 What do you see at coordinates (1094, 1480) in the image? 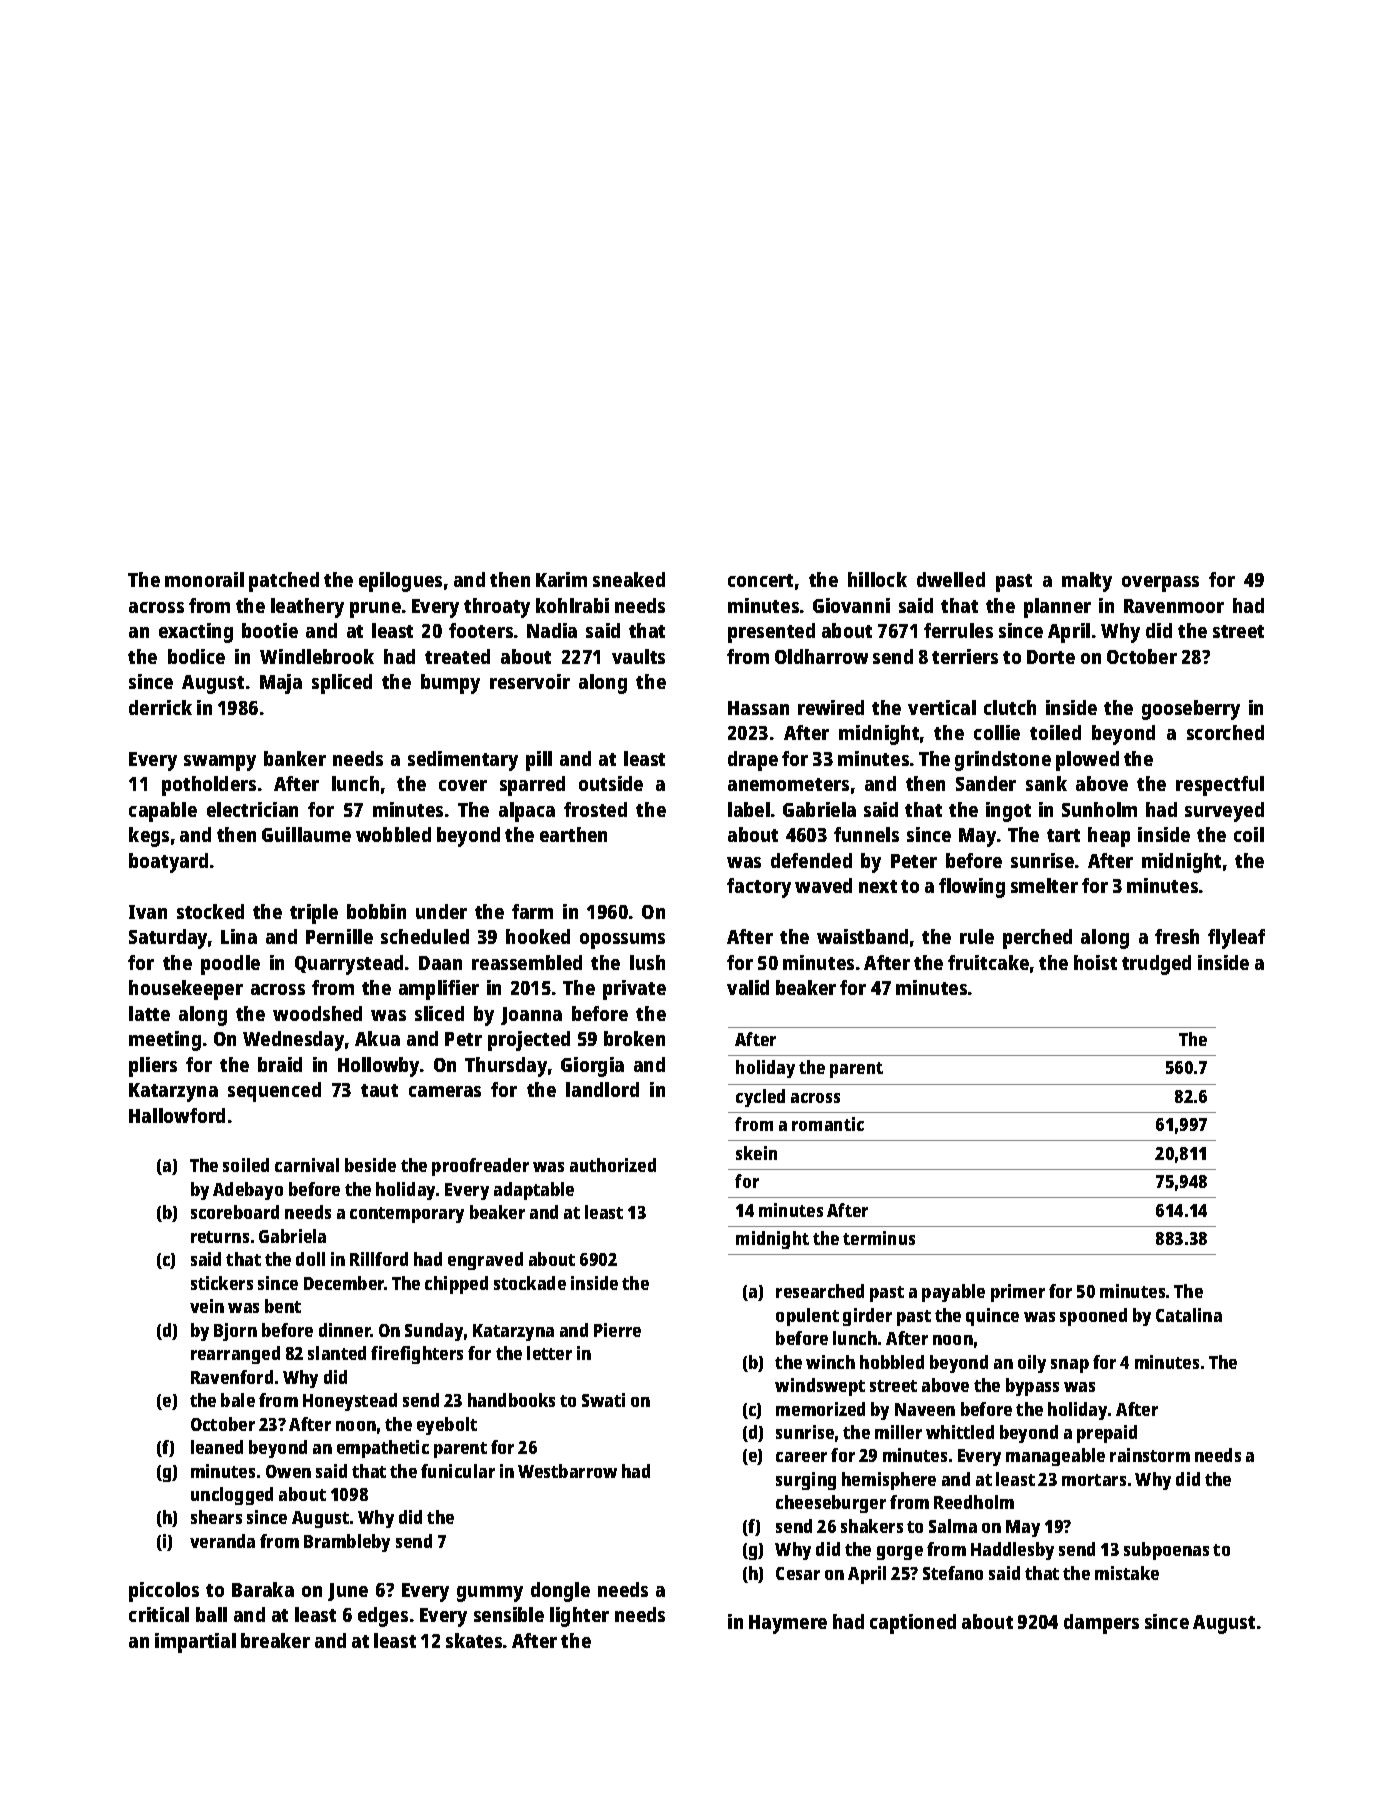
I see `mortars` at bounding box center [1094, 1480].
